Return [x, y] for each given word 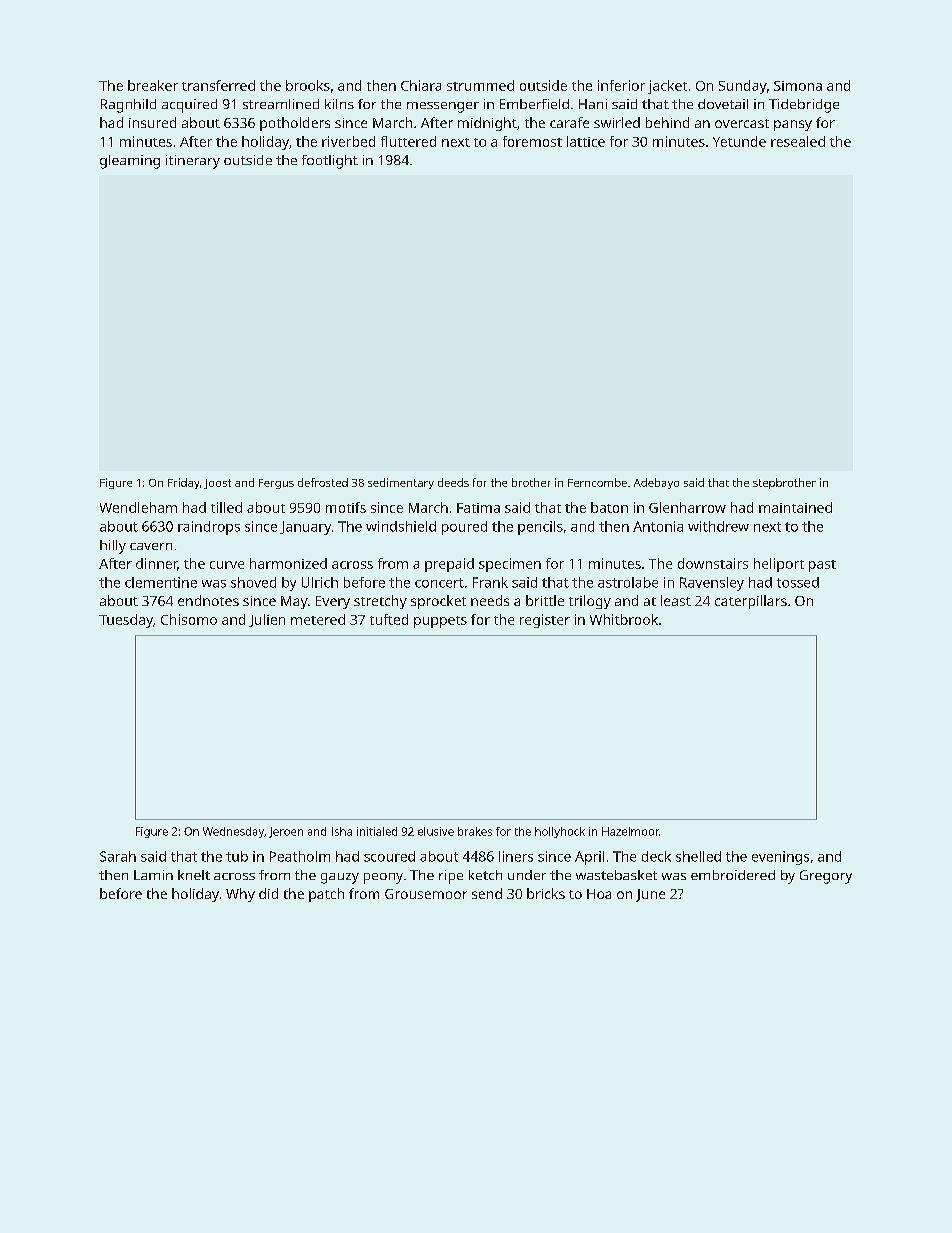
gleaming [130, 162]
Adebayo [656, 483]
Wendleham [138, 507]
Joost [217, 484]
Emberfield [534, 104]
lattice [586, 141]
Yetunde [739, 141]
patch [326, 895]
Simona [798, 86]
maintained [795, 507]
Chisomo [189, 619]
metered [318, 619]
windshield [401, 526]
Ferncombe [597, 482]
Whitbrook [624, 619]
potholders [295, 124]
